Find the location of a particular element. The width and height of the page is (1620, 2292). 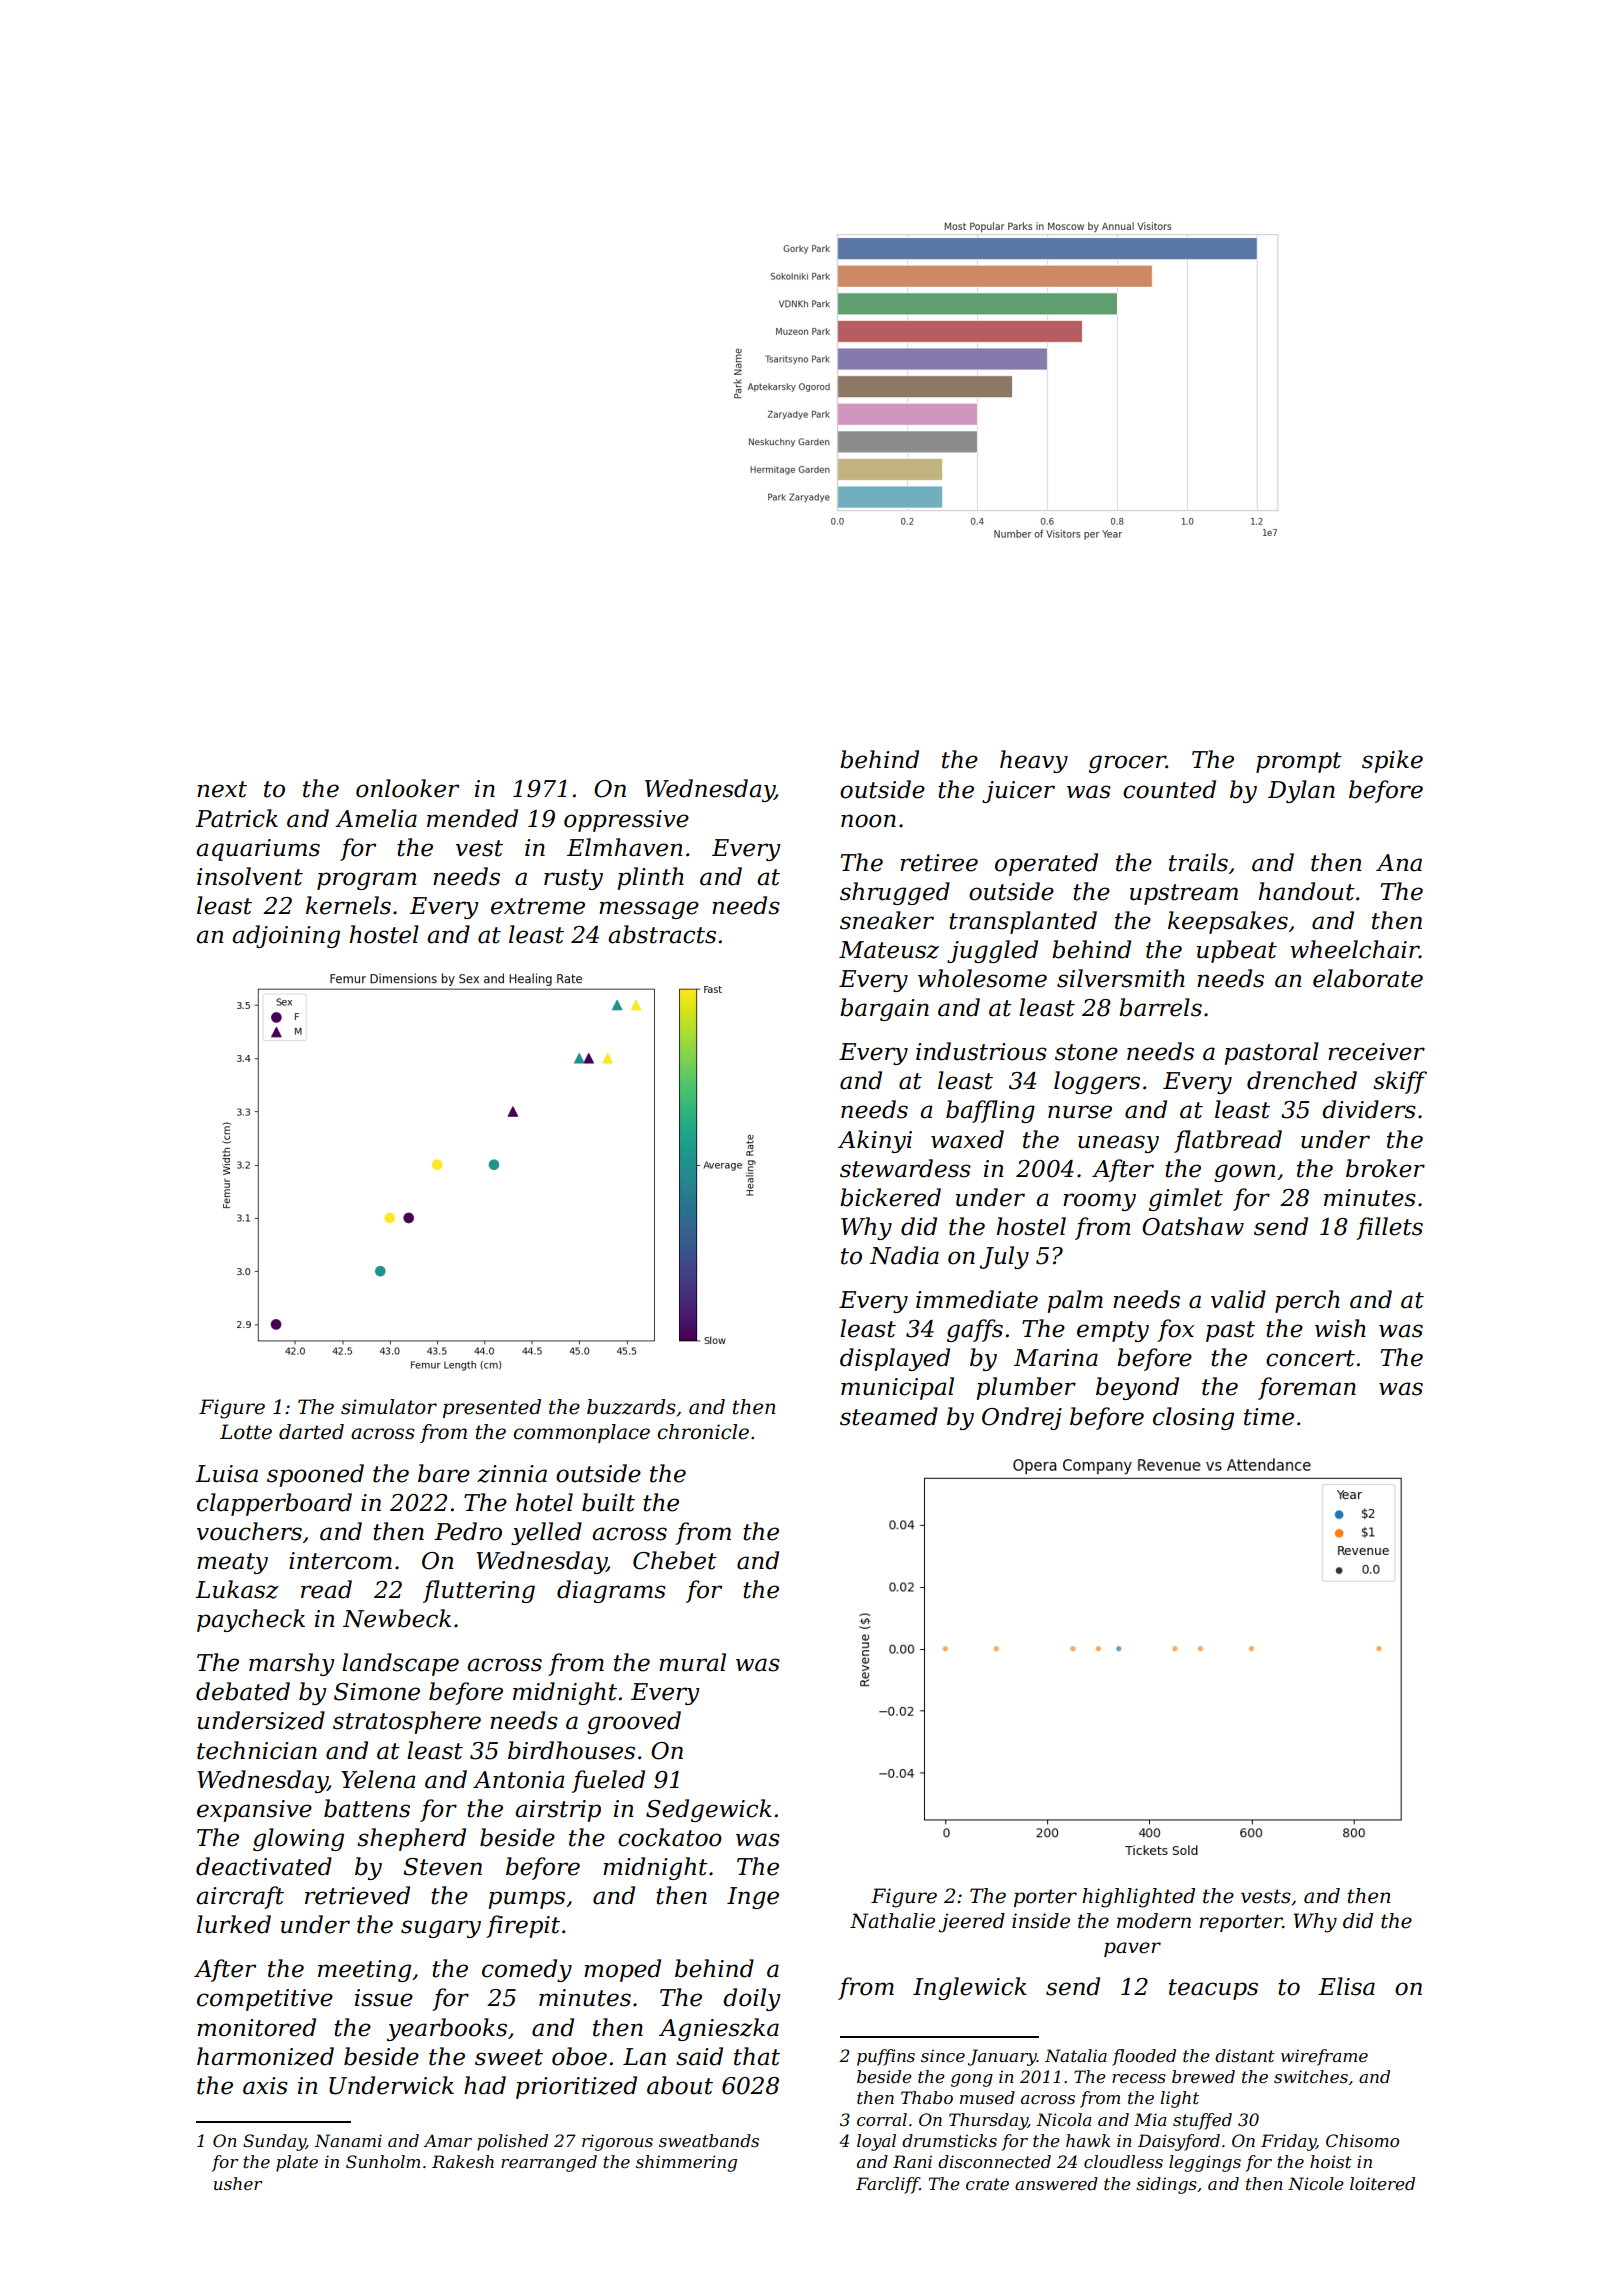

plinth is located at coordinates (650, 878).
